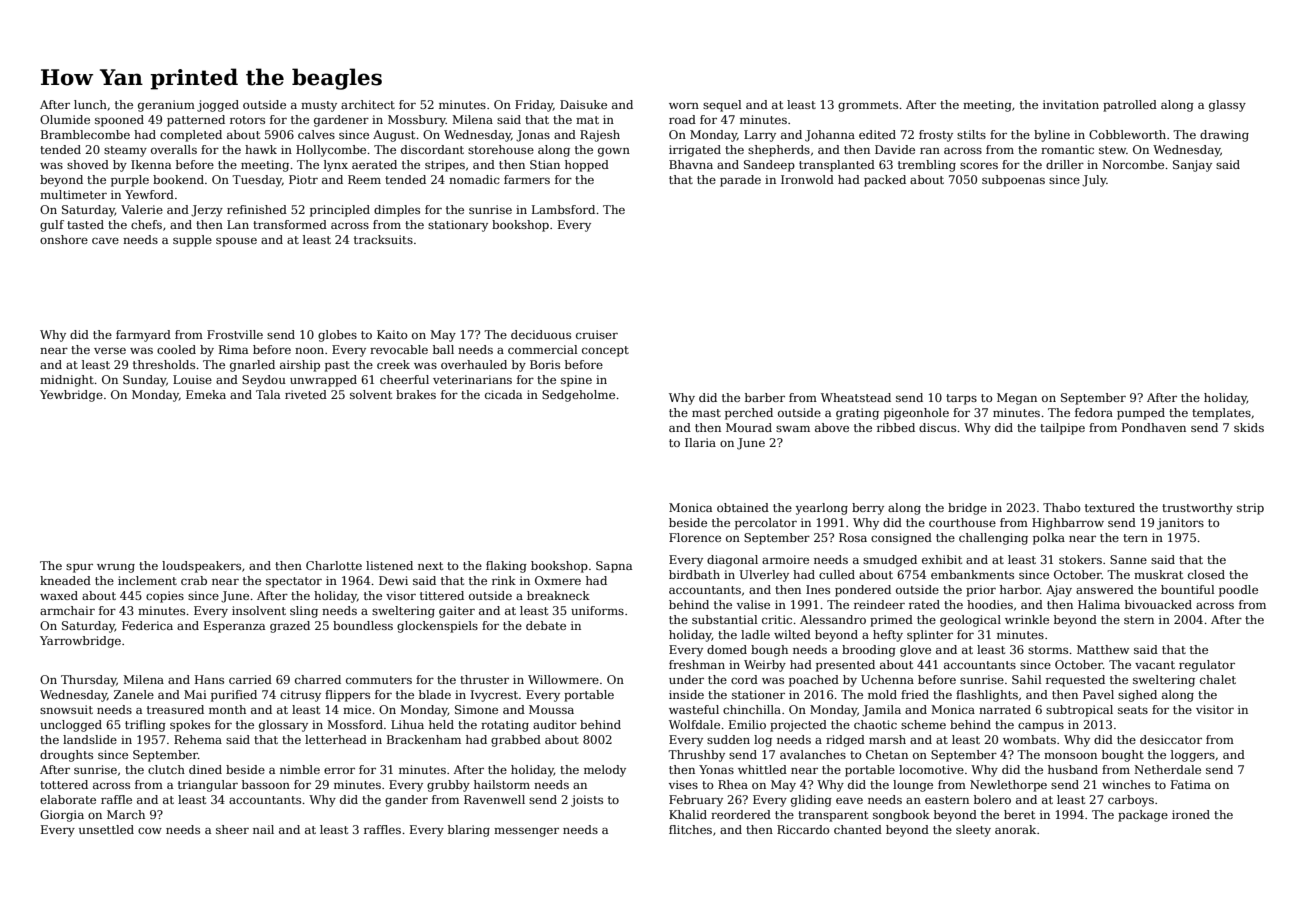  What do you see at coordinates (803, 829) in the screenshot?
I see `Riccardo` at bounding box center [803, 829].
